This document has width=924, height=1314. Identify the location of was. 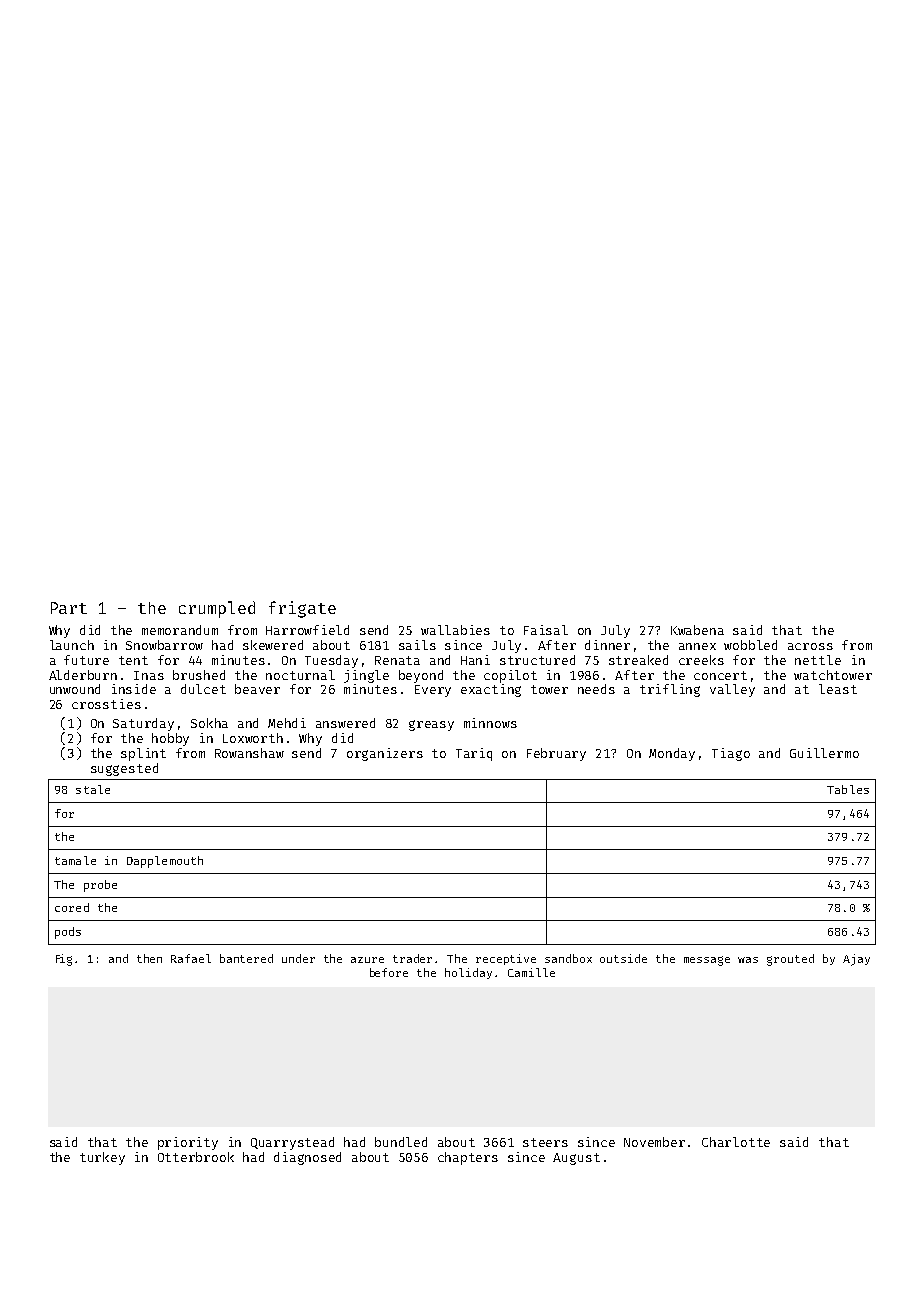
(748, 960).
